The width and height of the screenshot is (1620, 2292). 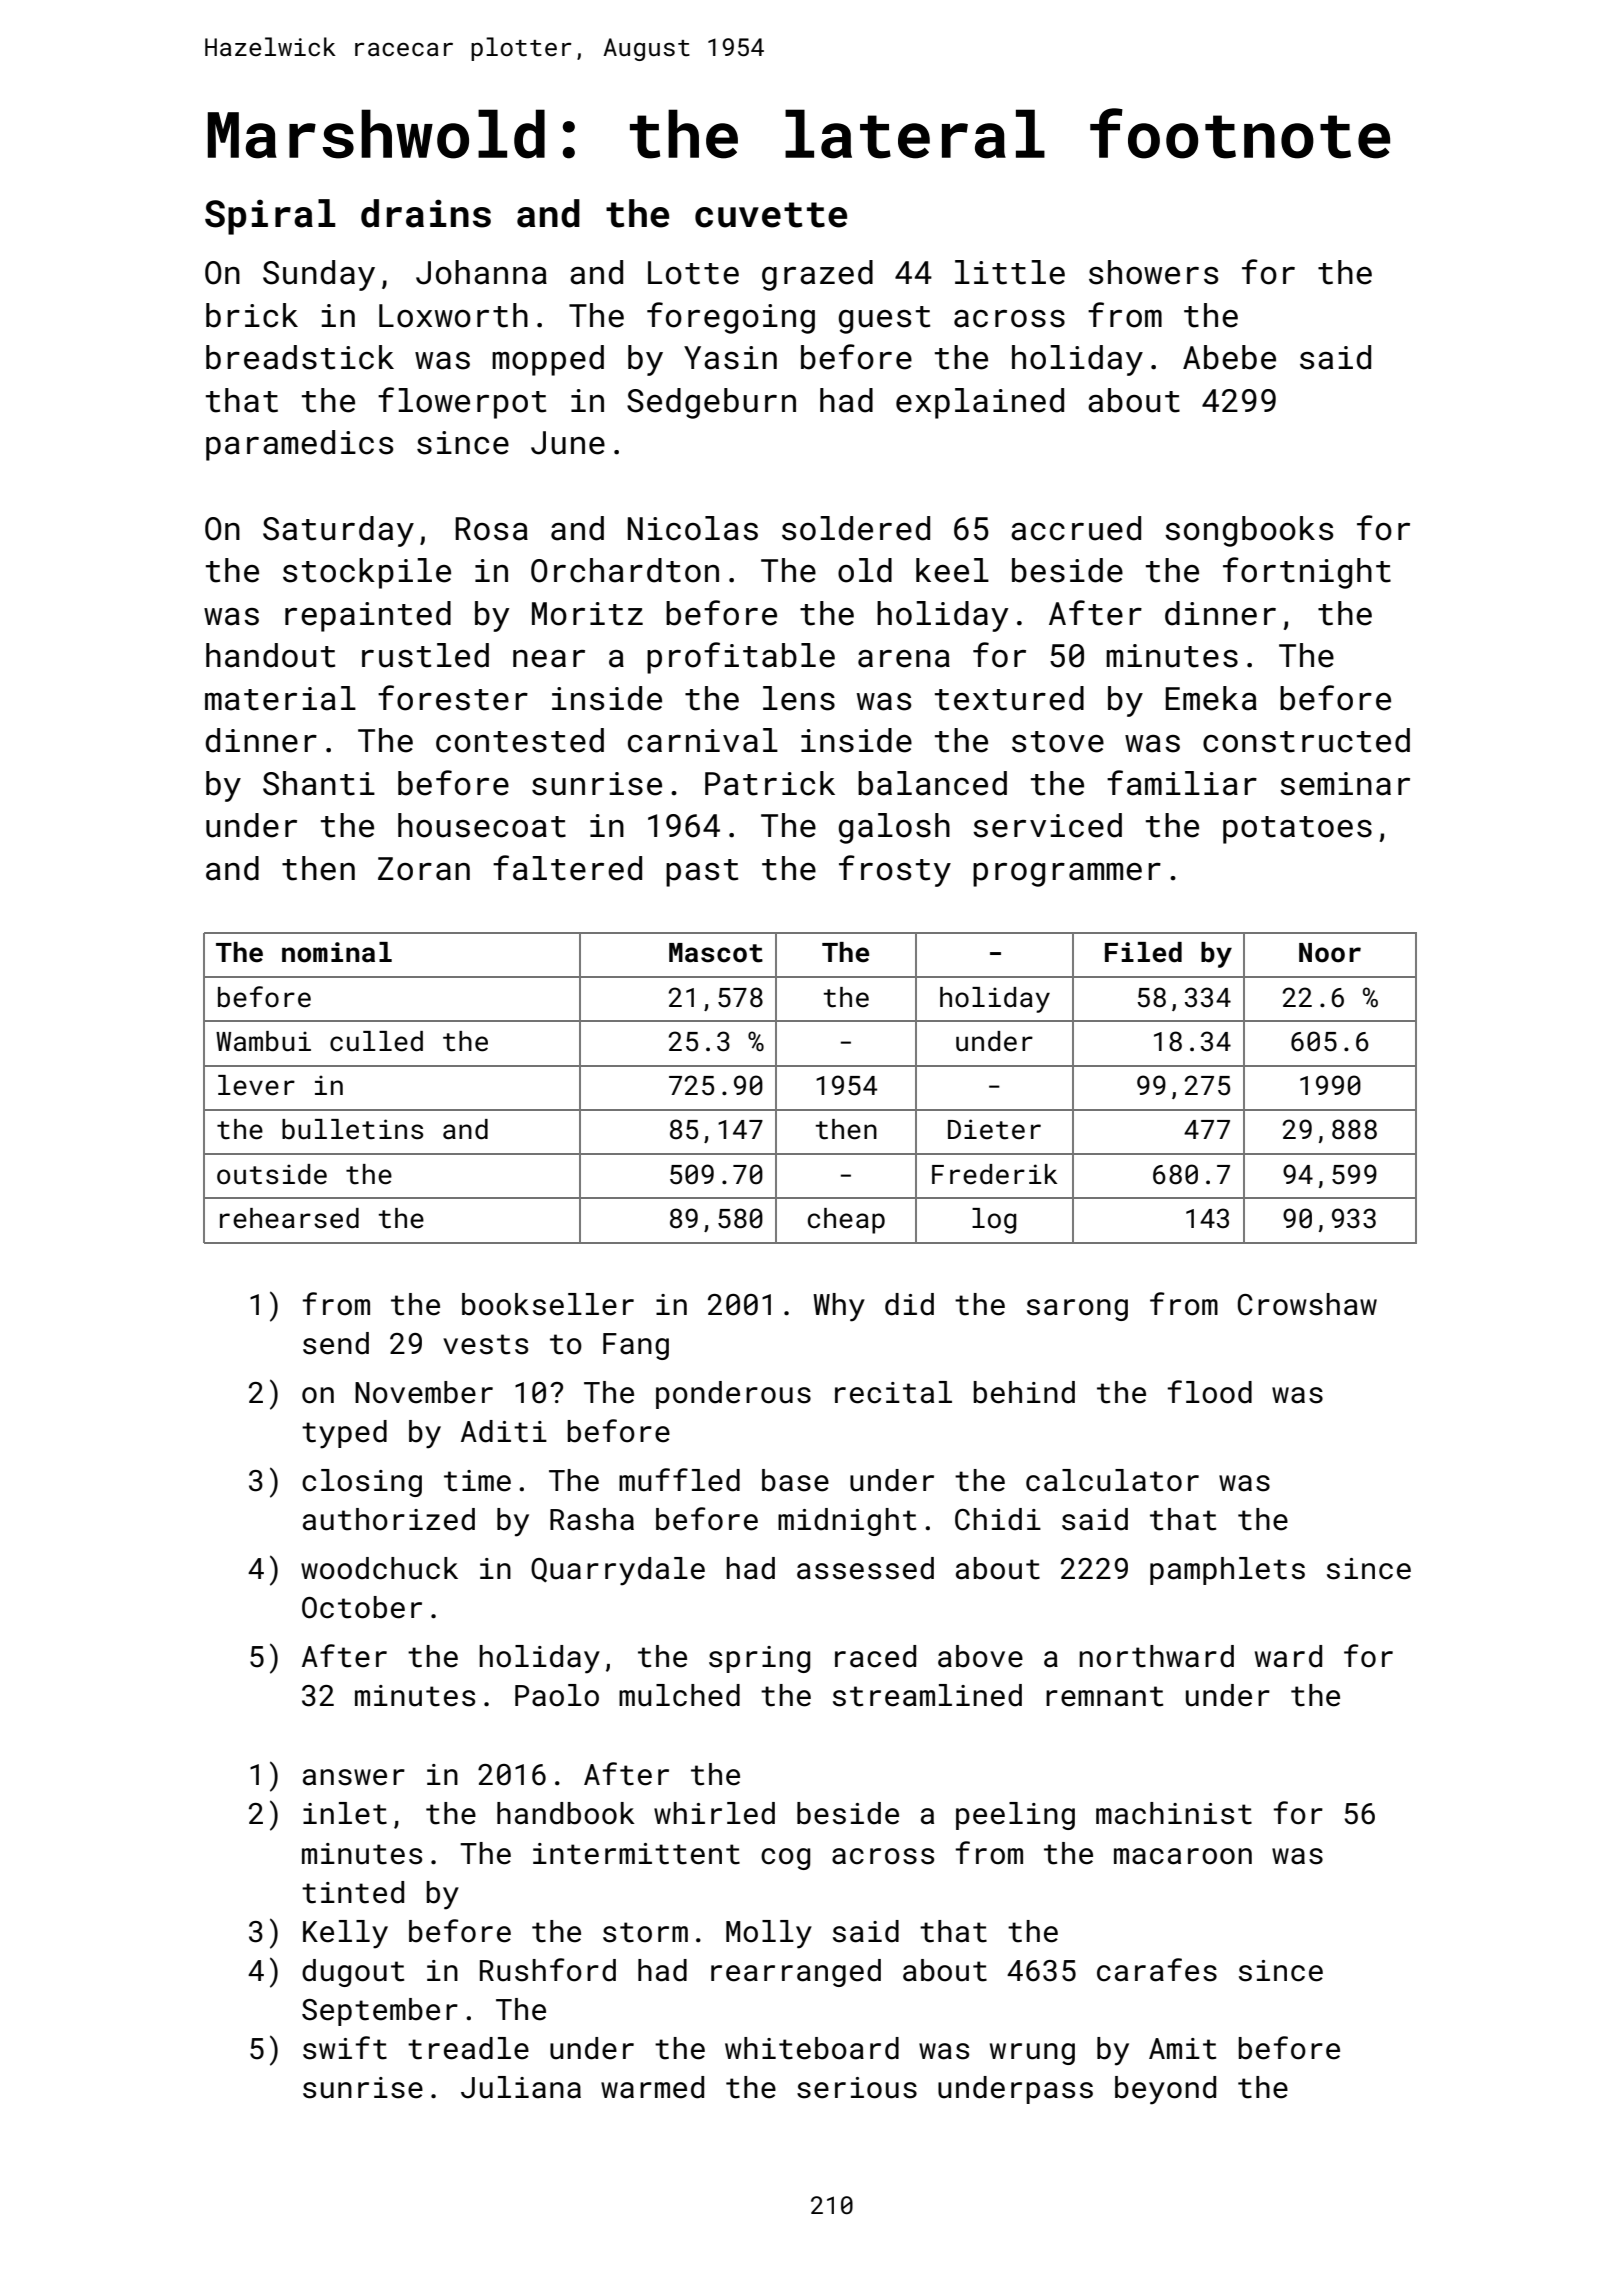 What do you see at coordinates (857, 2088) in the screenshot?
I see `serious` at bounding box center [857, 2088].
